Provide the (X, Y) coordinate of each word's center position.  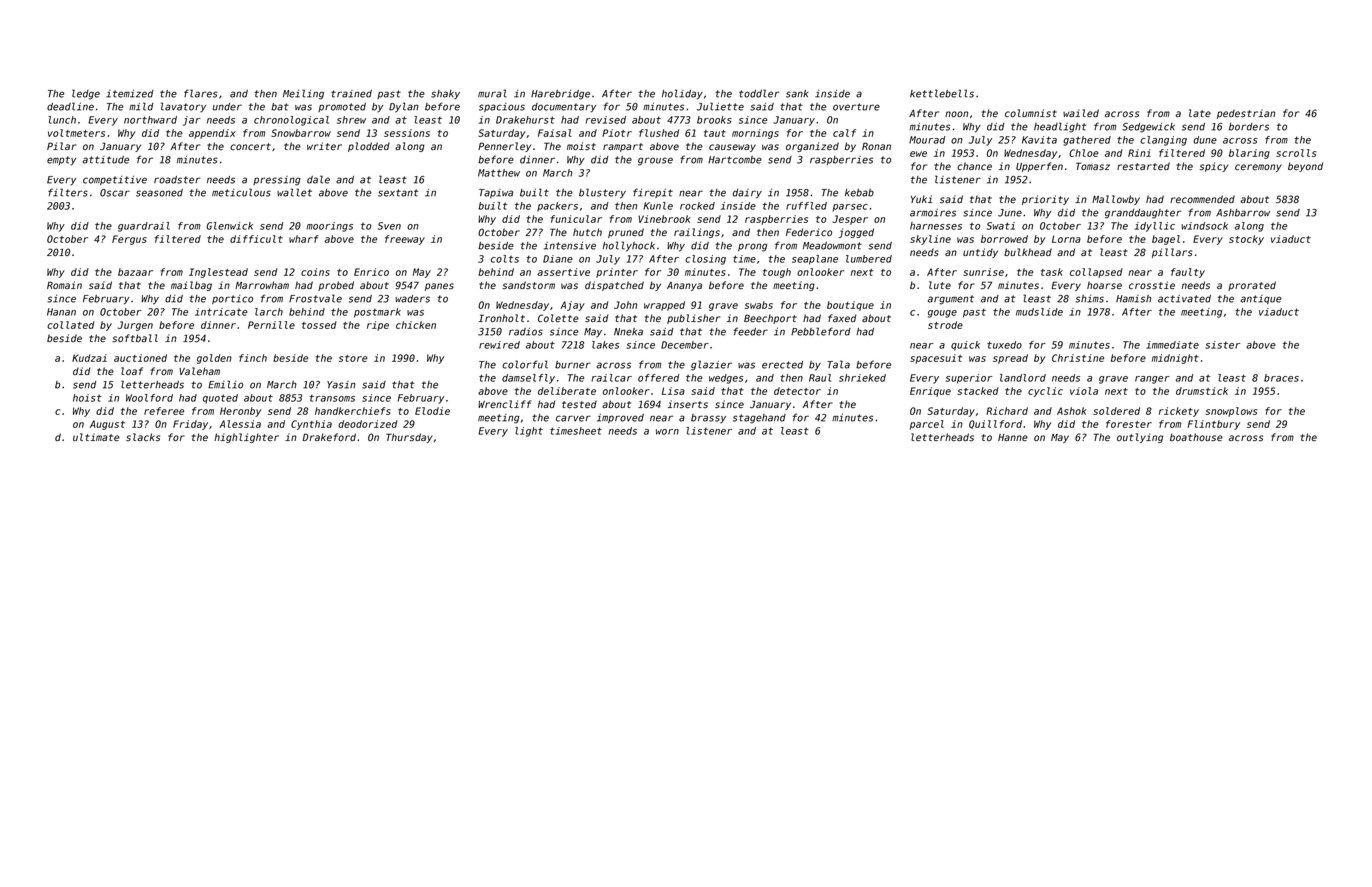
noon (956, 114)
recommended (1202, 199)
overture (856, 107)
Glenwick (229, 226)
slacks (143, 437)
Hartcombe (735, 160)
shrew (351, 120)
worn (667, 432)
